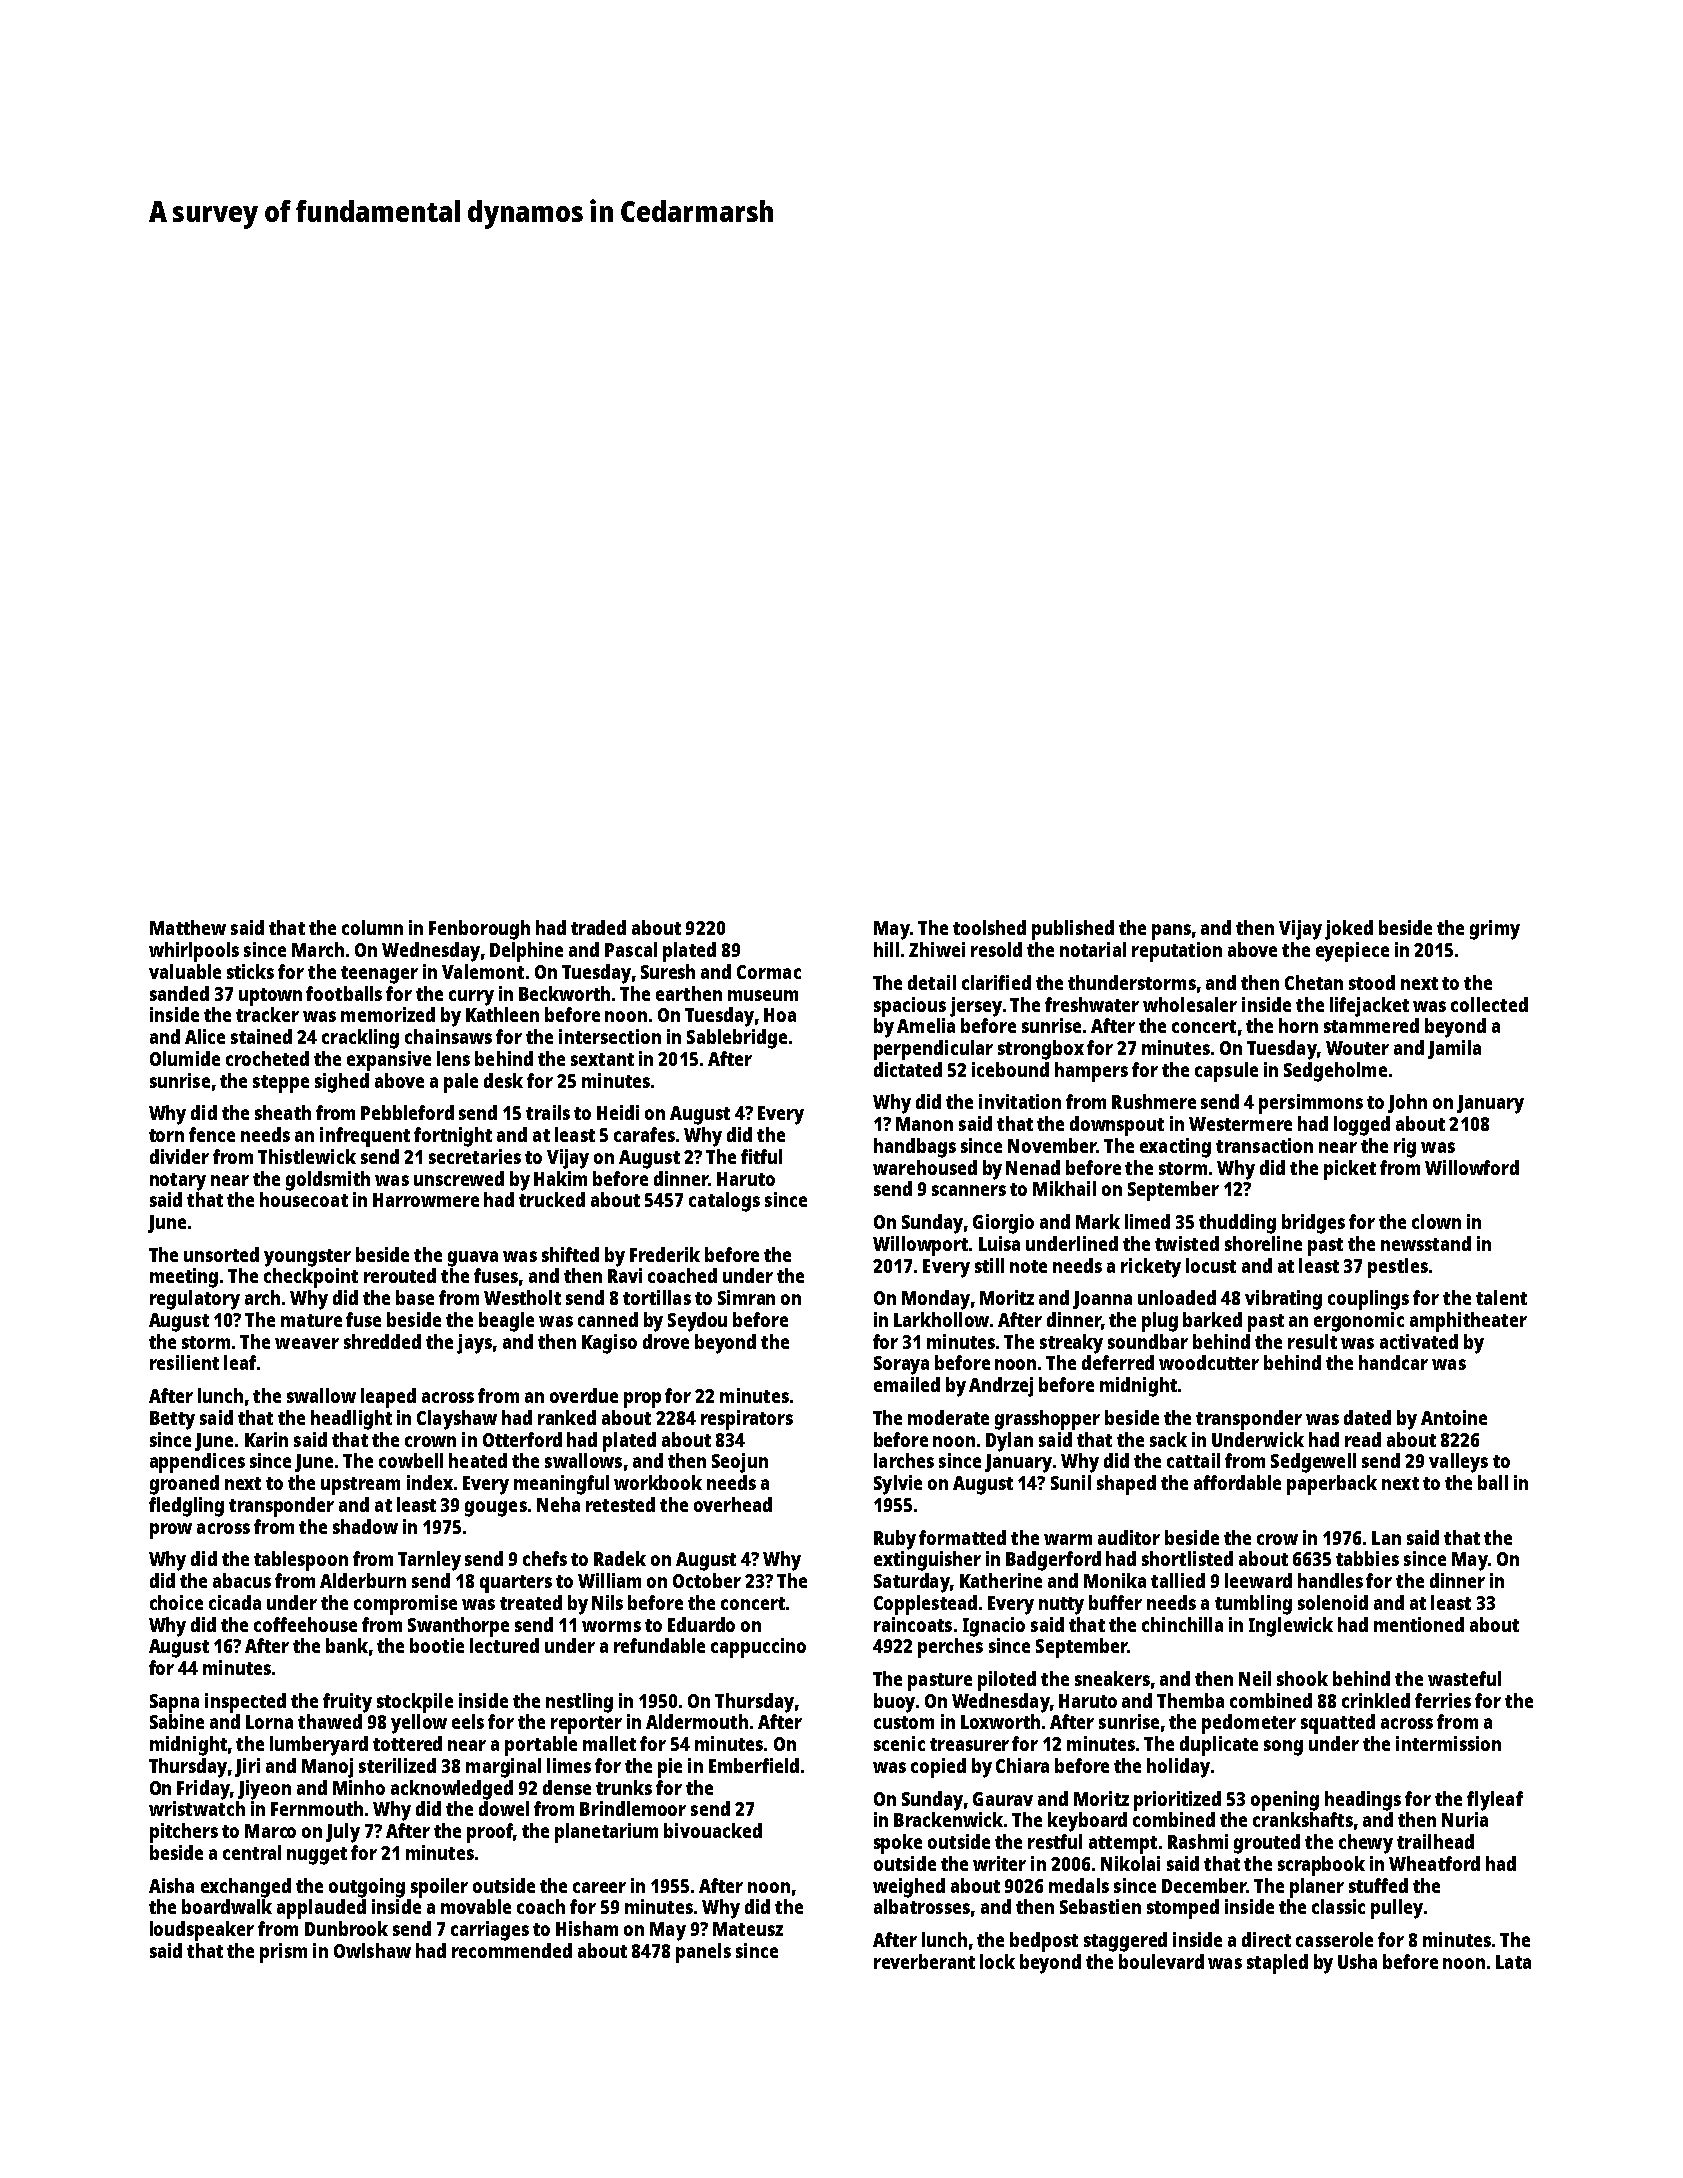 The image size is (1683, 2178). Describe the element at coordinates (941, 1319) in the document. I see `Larkhollow` at that location.
